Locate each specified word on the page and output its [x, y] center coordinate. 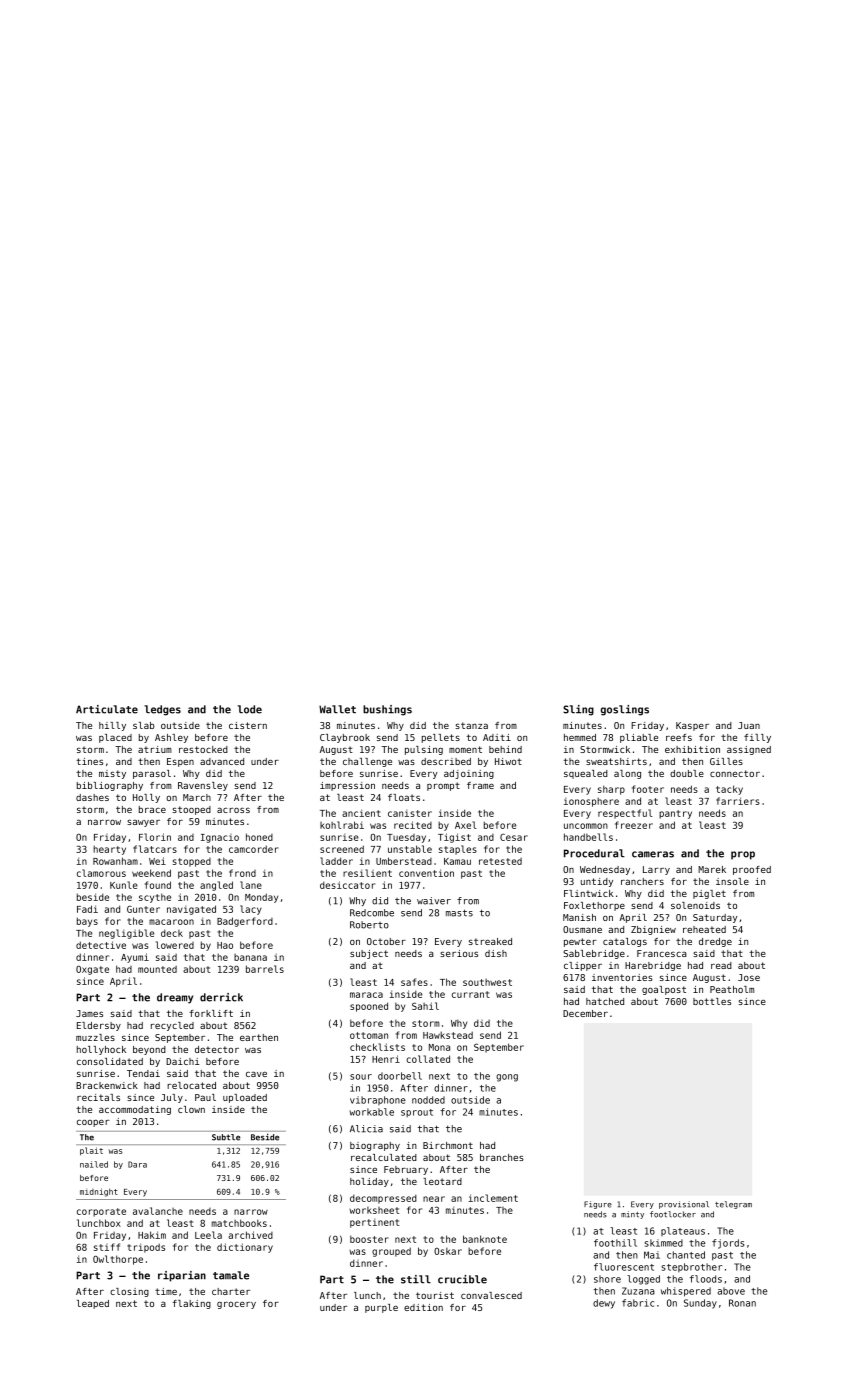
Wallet [337, 709]
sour [361, 1077]
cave [256, 1074]
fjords [728, 1244]
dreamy [175, 998]
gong [507, 1078]
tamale [231, 1275]
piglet [709, 894]
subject [369, 954]
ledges [162, 710]
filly [757, 738]
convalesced [491, 1295]
